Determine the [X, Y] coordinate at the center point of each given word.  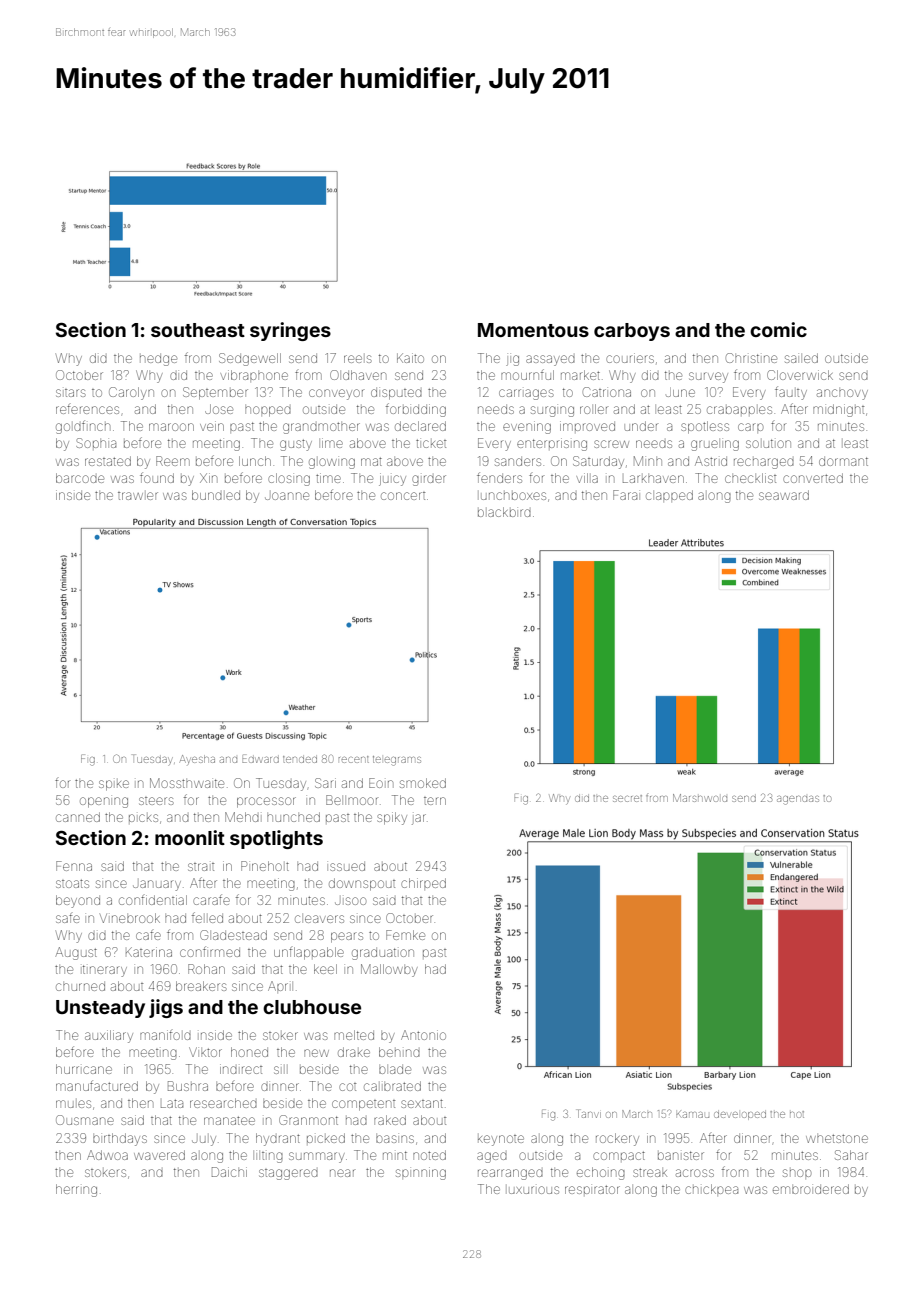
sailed [801, 358]
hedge [158, 360]
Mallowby [389, 970]
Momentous [533, 330]
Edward [260, 760]
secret [627, 798]
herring [76, 1190]
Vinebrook [130, 918]
